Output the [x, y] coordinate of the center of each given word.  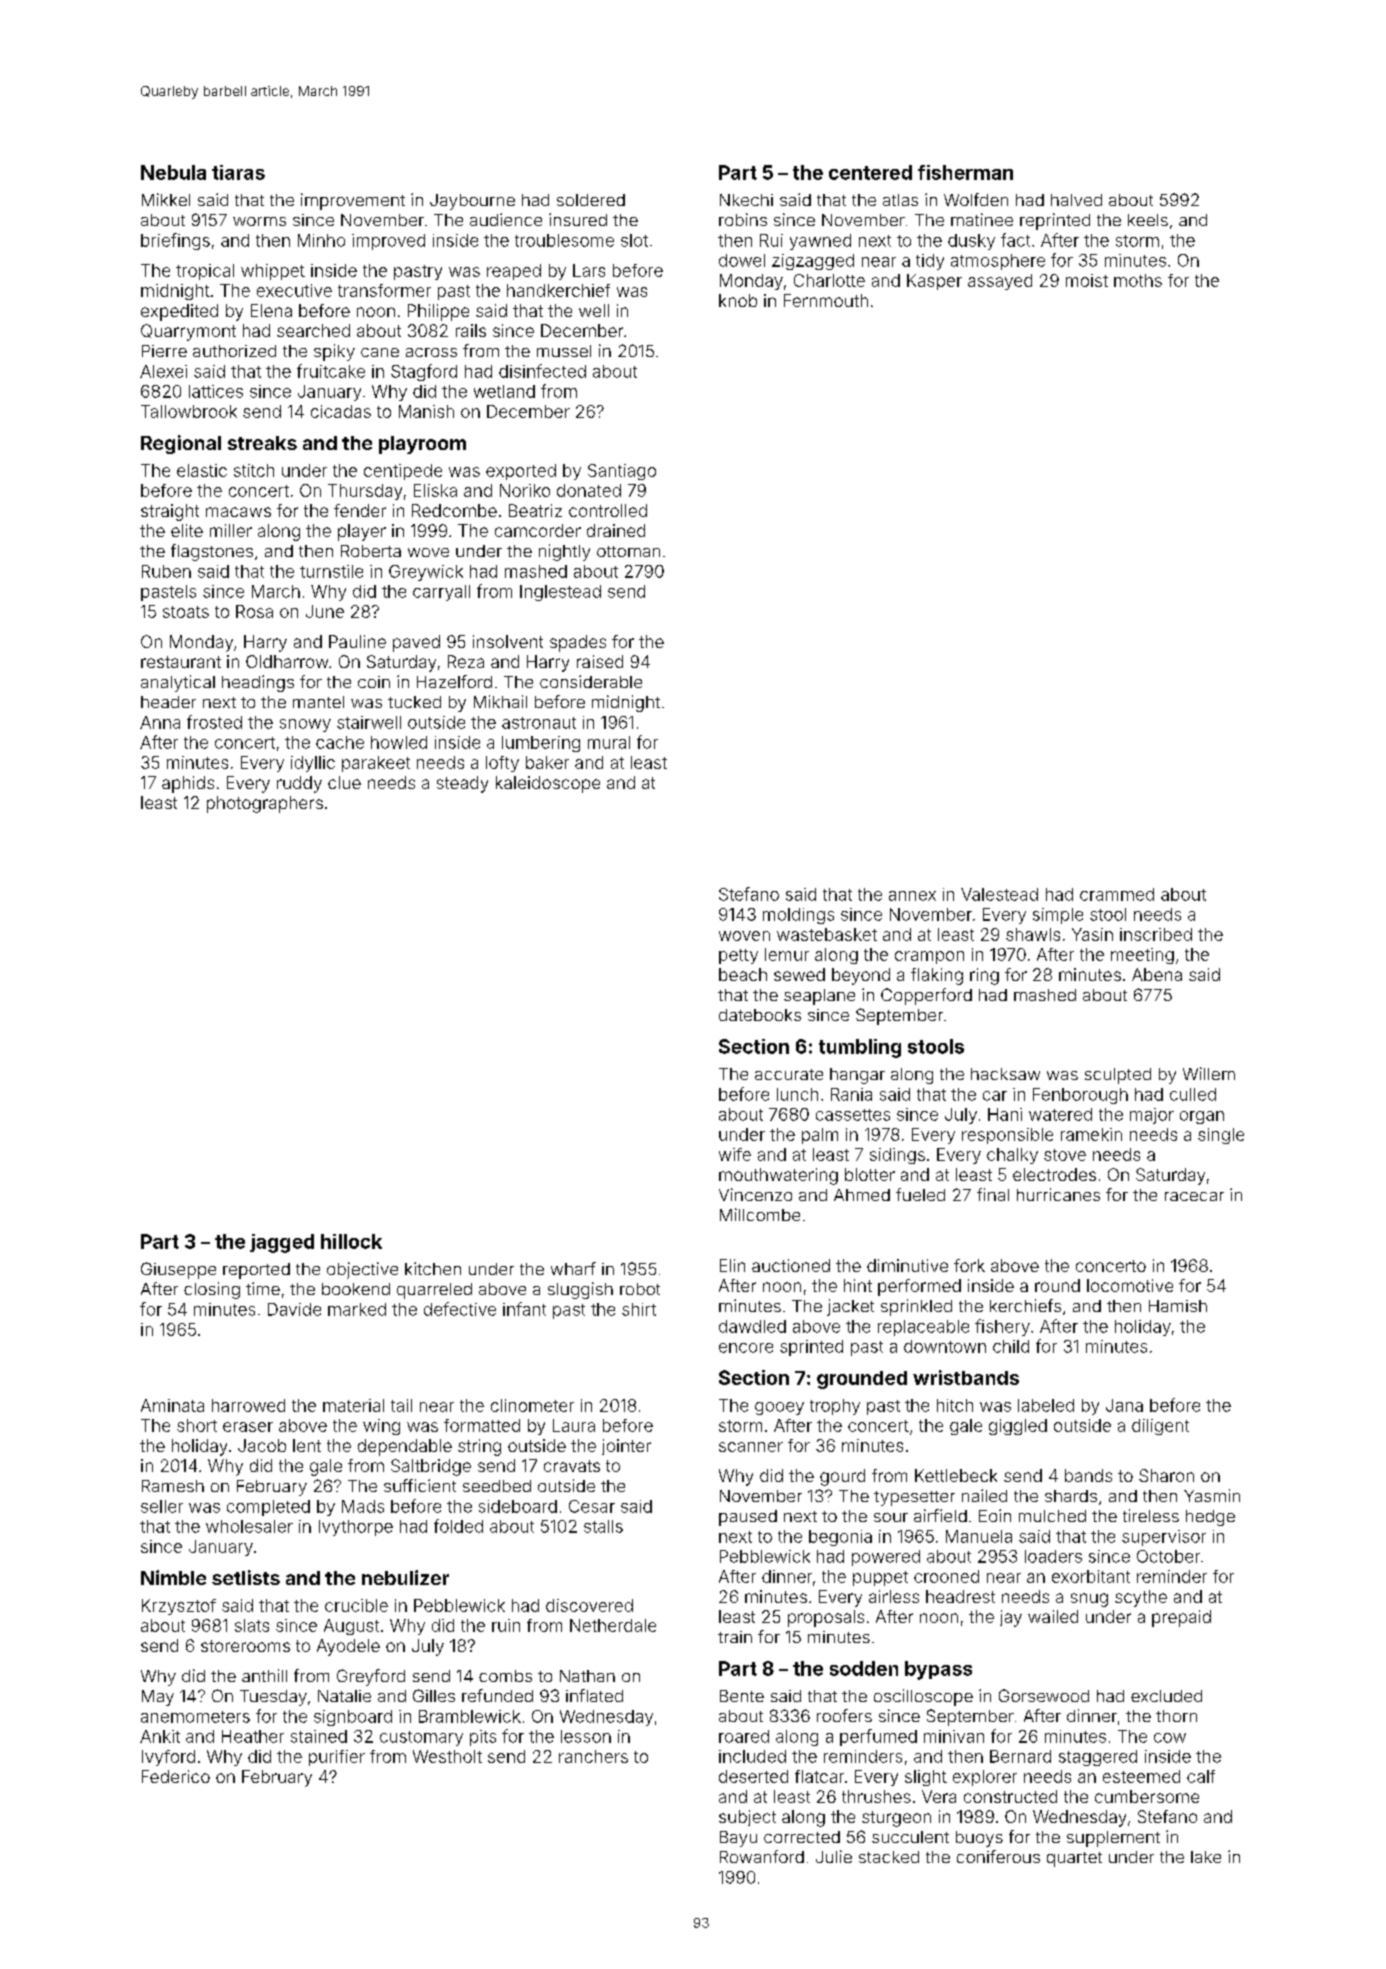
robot [640, 1289]
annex [912, 896]
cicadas [341, 411]
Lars [589, 270]
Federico [176, 1776]
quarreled [434, 1291]
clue [344, 782]
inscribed [1156, 934]
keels [1148, 220]
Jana [1124, 1405]
